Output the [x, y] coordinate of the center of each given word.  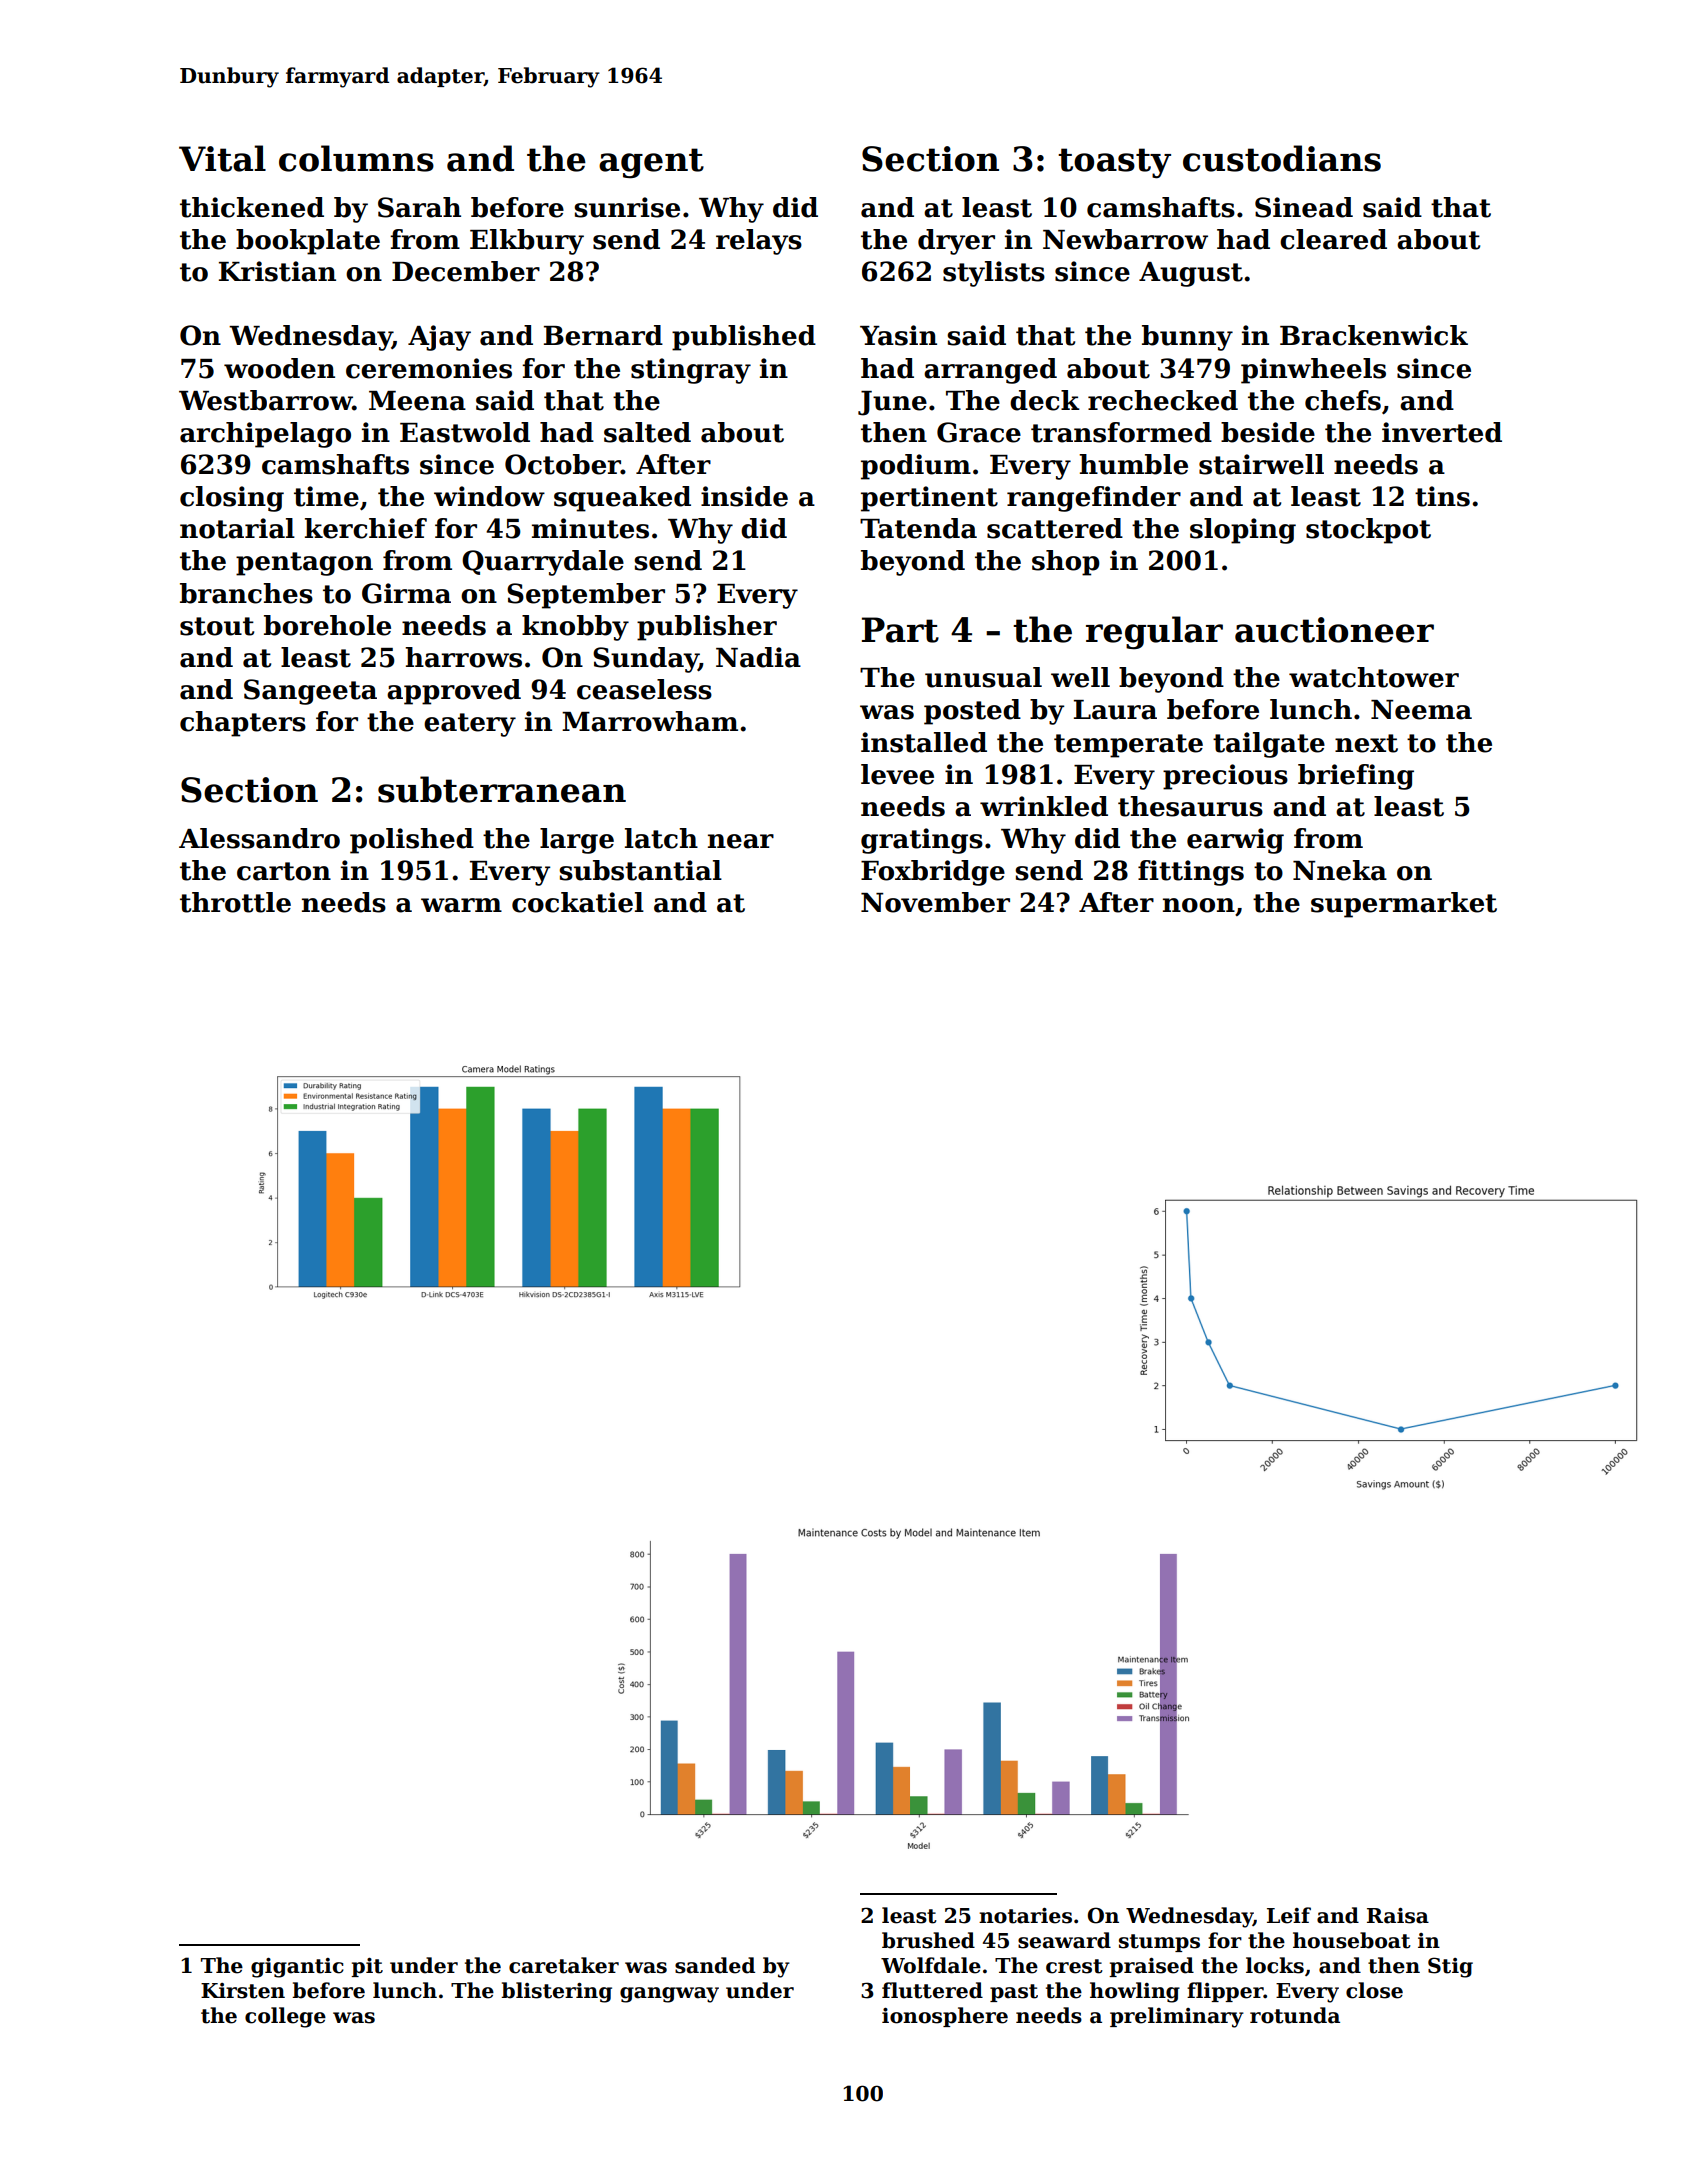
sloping [1243, 531]
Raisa [1398, 1916]
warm [461, 905]
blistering [556, 1992]
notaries [1025, 1916]
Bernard [603, 335]
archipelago [265, 435]
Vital [222, 158]
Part [900, 630]
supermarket [1404, 905]
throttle [235, 902]
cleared [1333, 239]
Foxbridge [933, 873]
